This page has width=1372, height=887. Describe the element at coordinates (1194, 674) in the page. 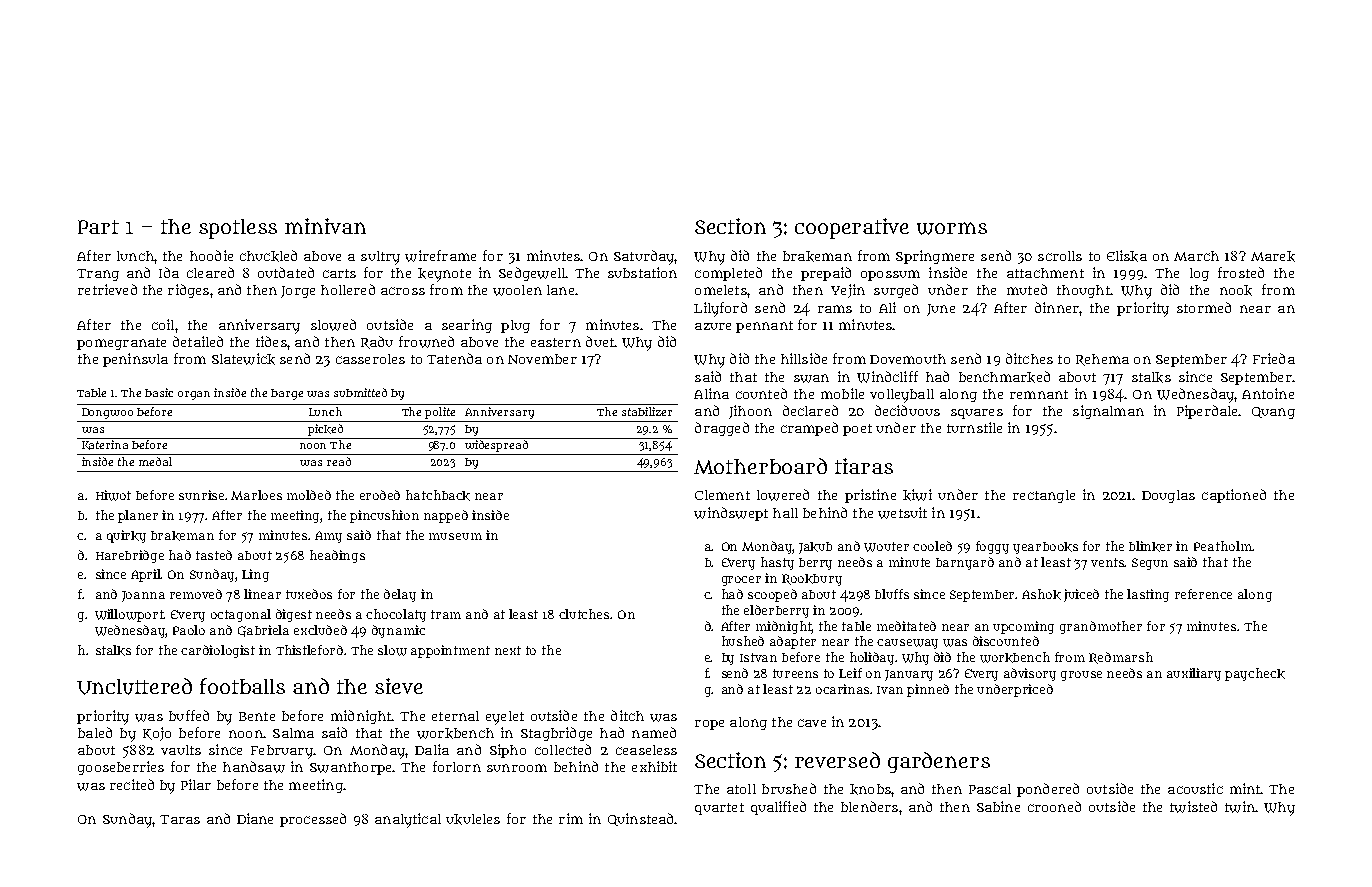

I see `auxiliary` at that location.
